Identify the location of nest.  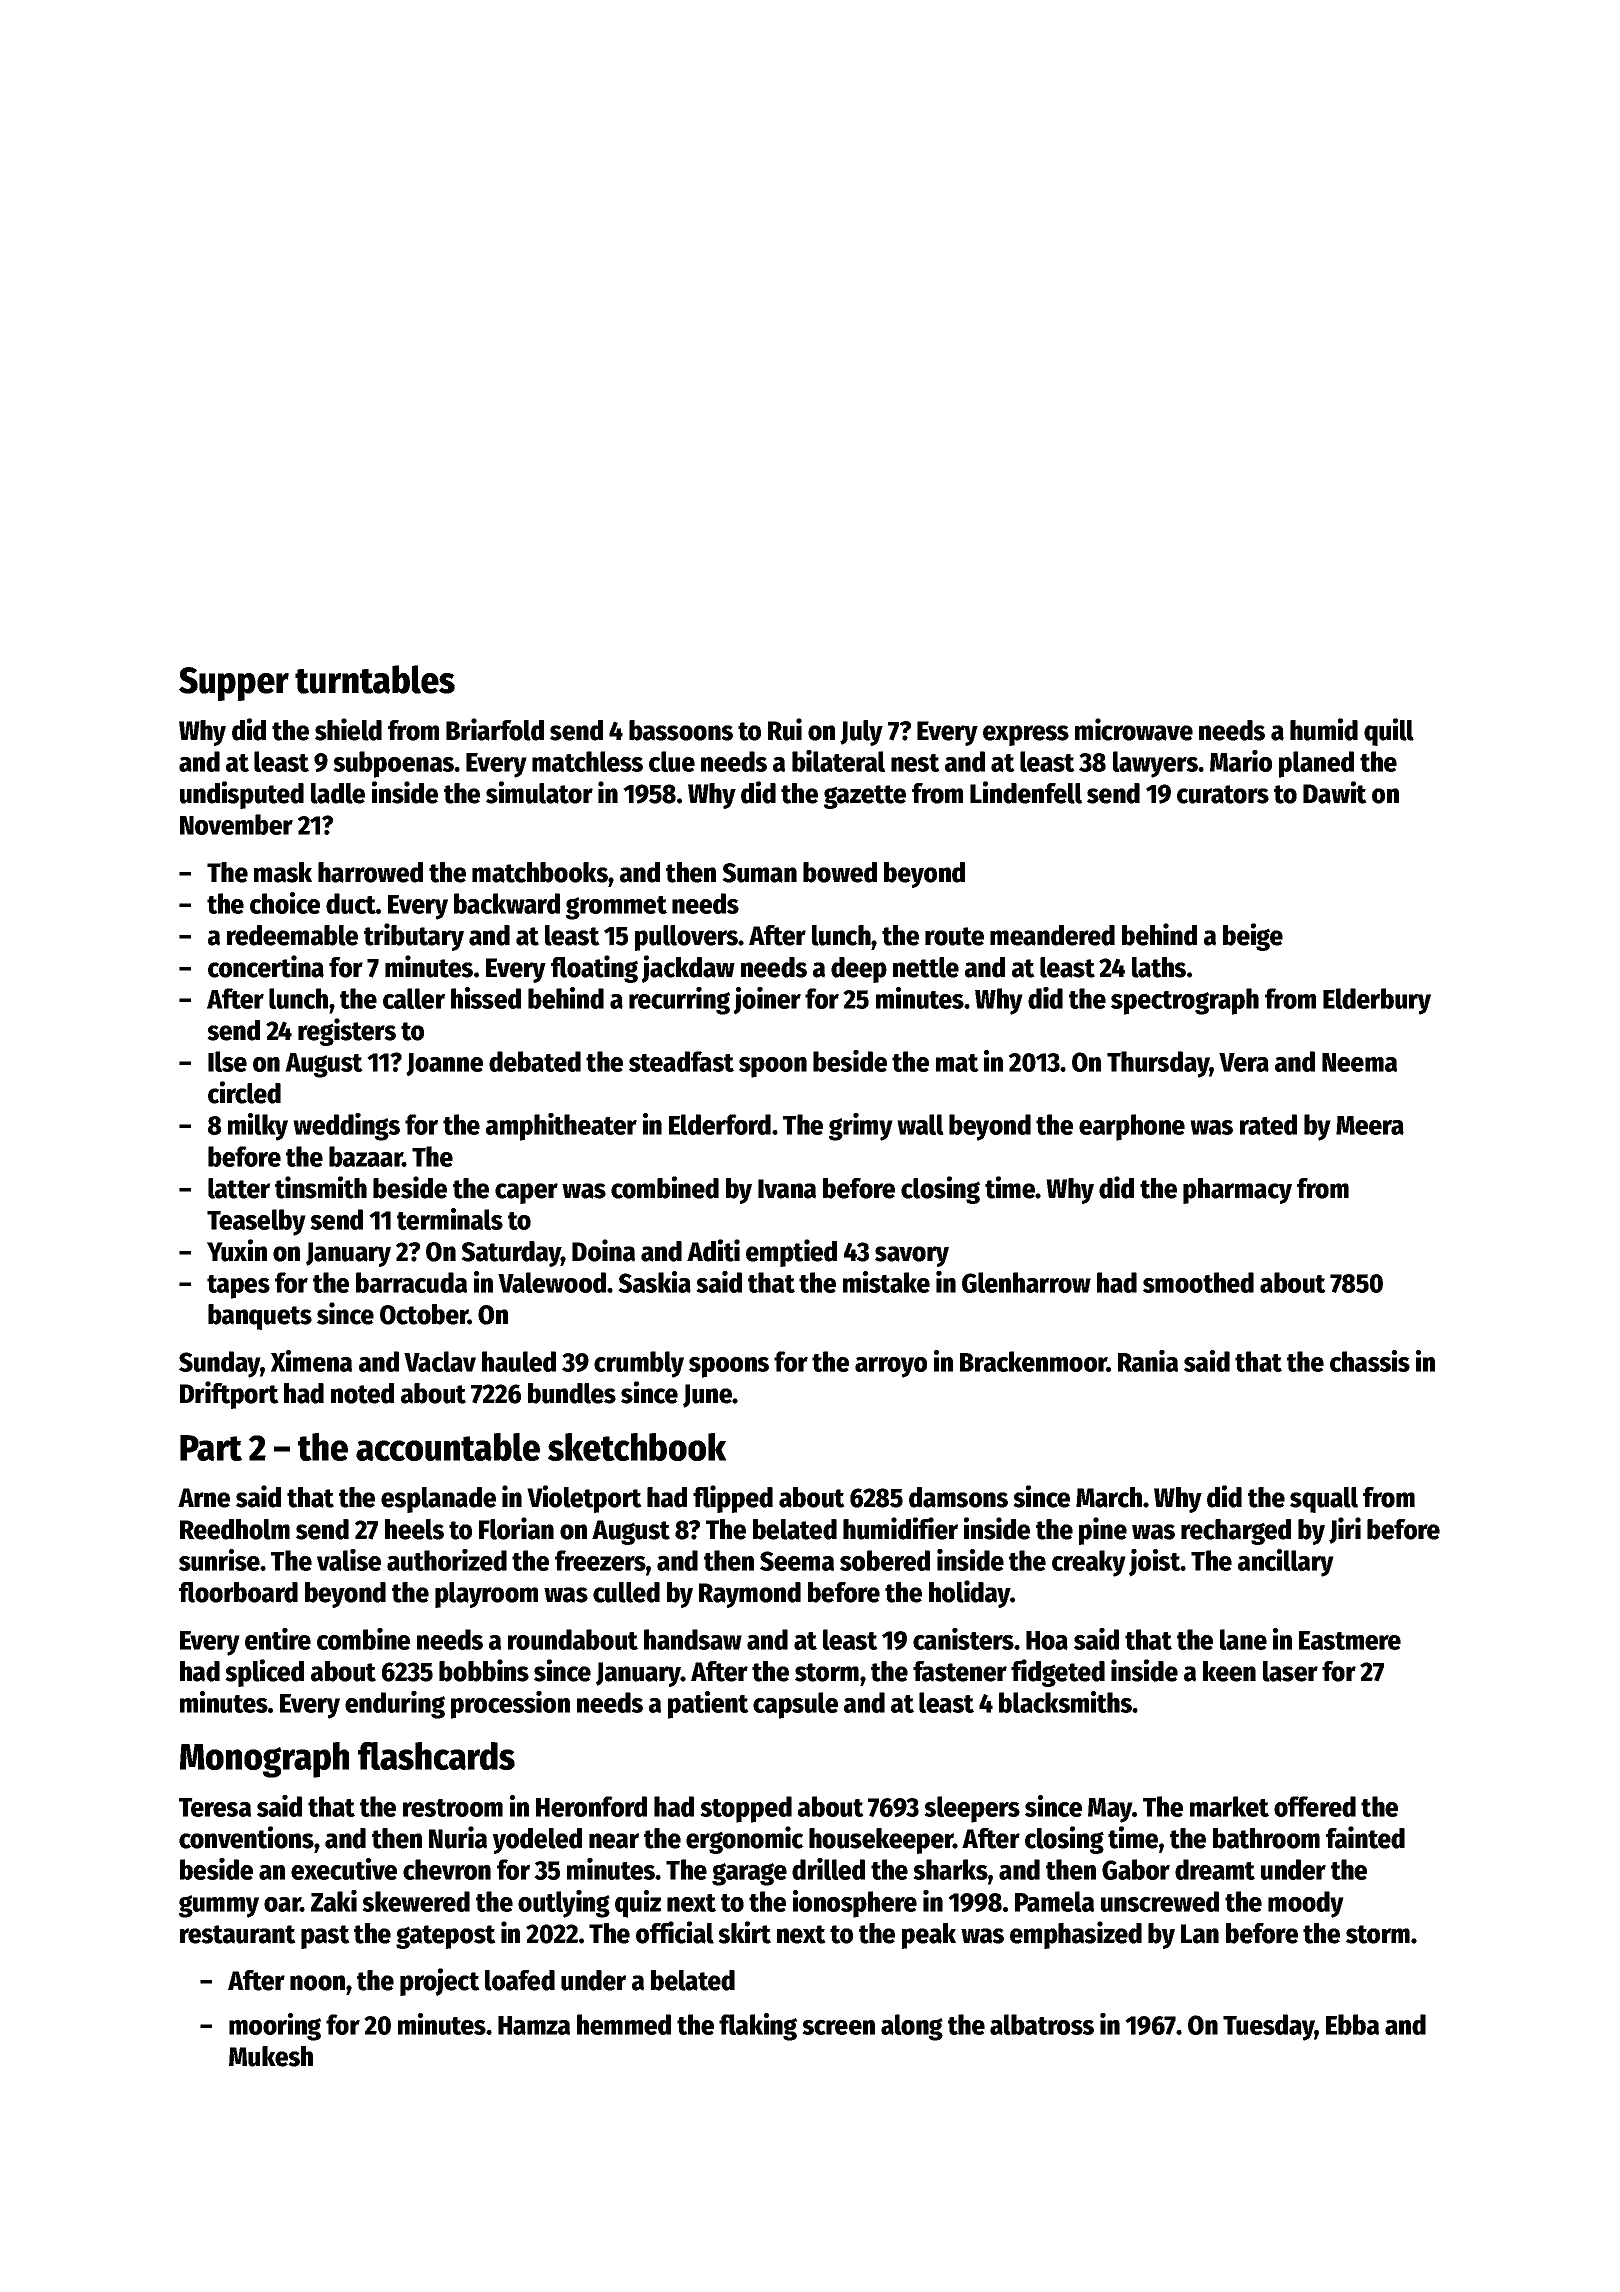
(915, 763).
